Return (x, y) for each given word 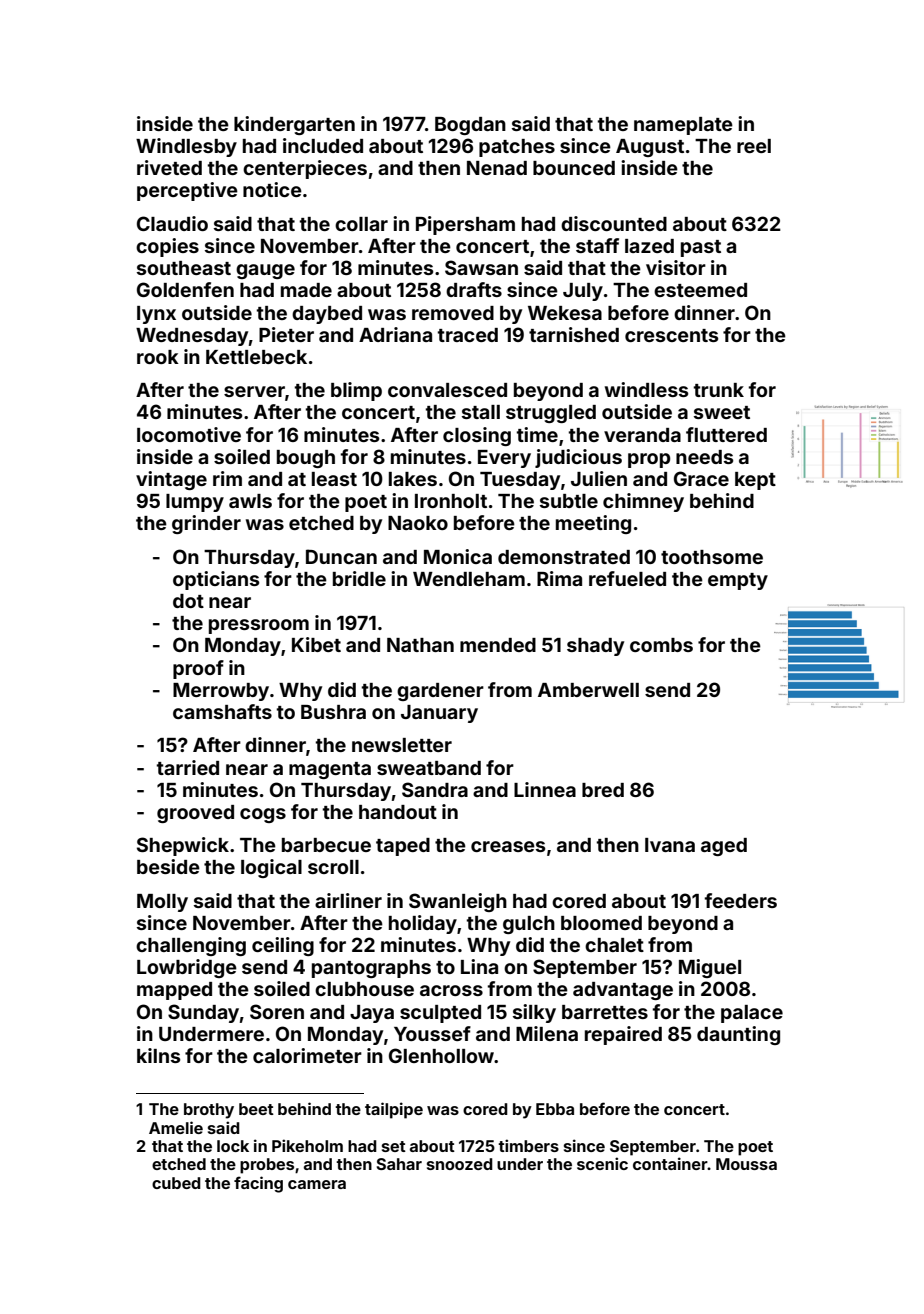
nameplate (683, 126)
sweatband (429, 768)
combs (661, 645)
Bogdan (470, 126)
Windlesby (186, 147)
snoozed (460, 1164)
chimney (643, 502)
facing (258, 1184)
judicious (578, 458)
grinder (206, 524)
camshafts (222, 711)
